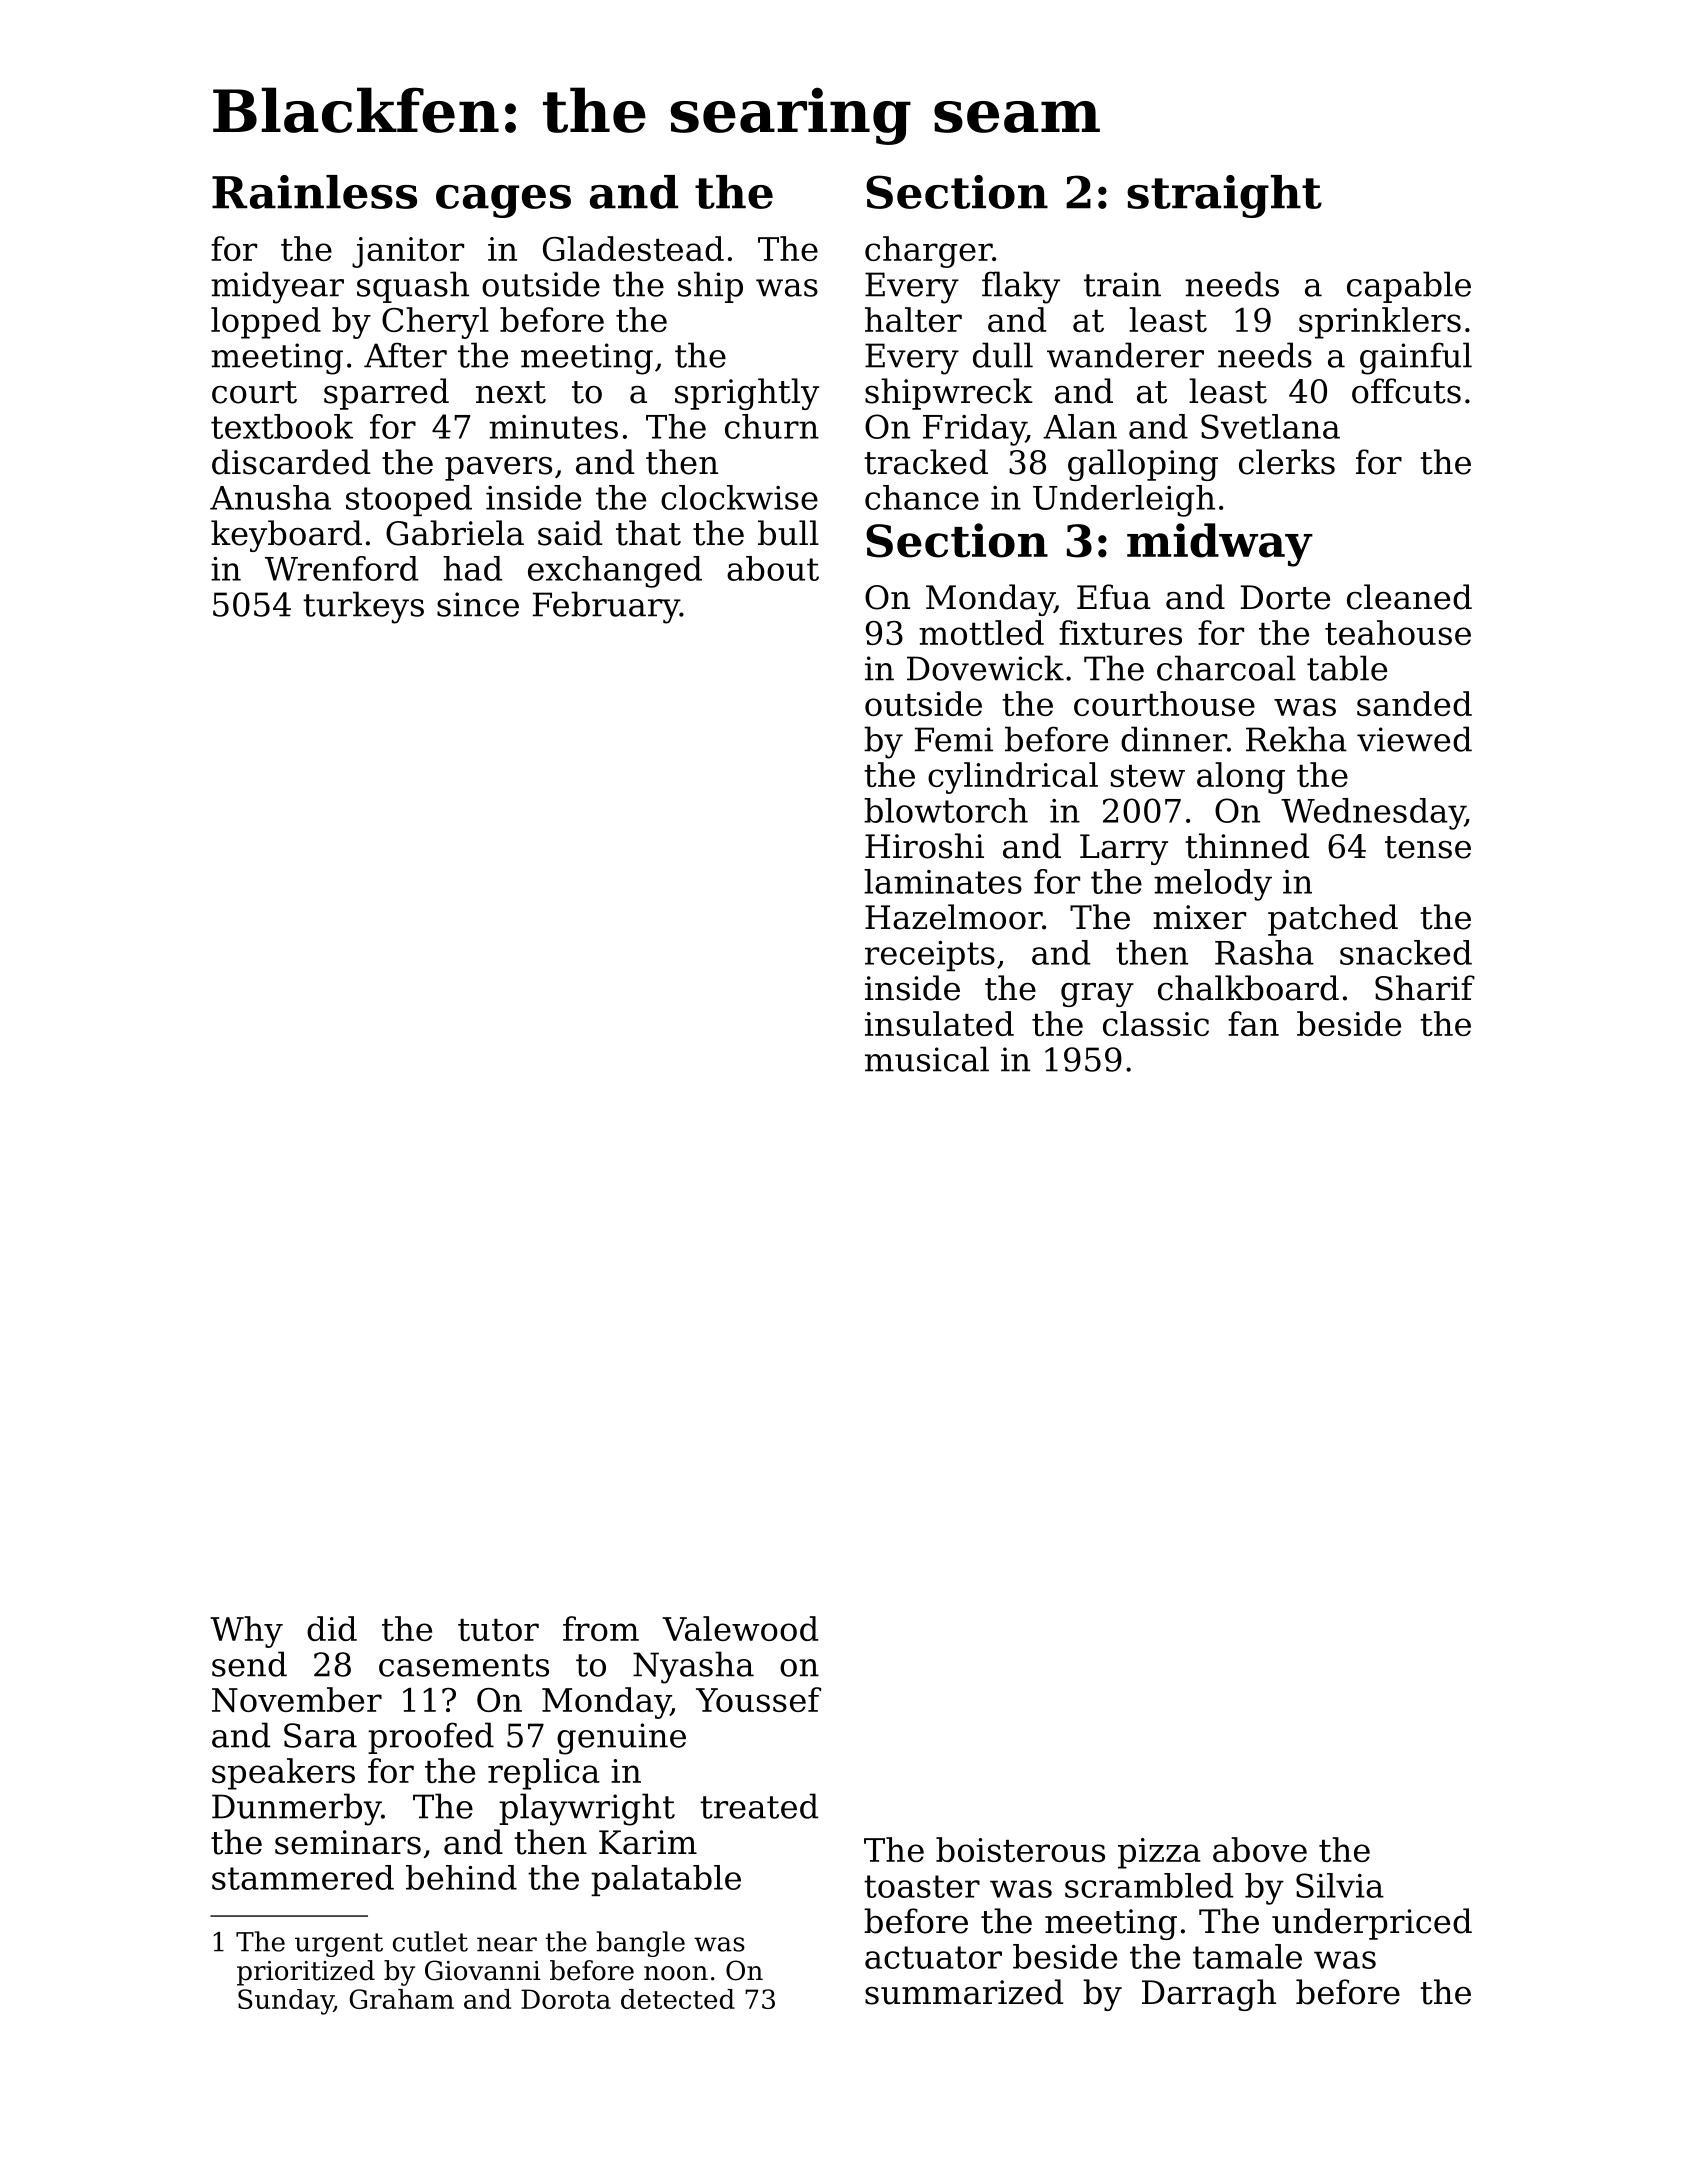 Image resolution: width=1683 pixels, height=2178 pixels. Describe the element at coordinates (601, 1628) in the screenshot. I see `from` at that location.
